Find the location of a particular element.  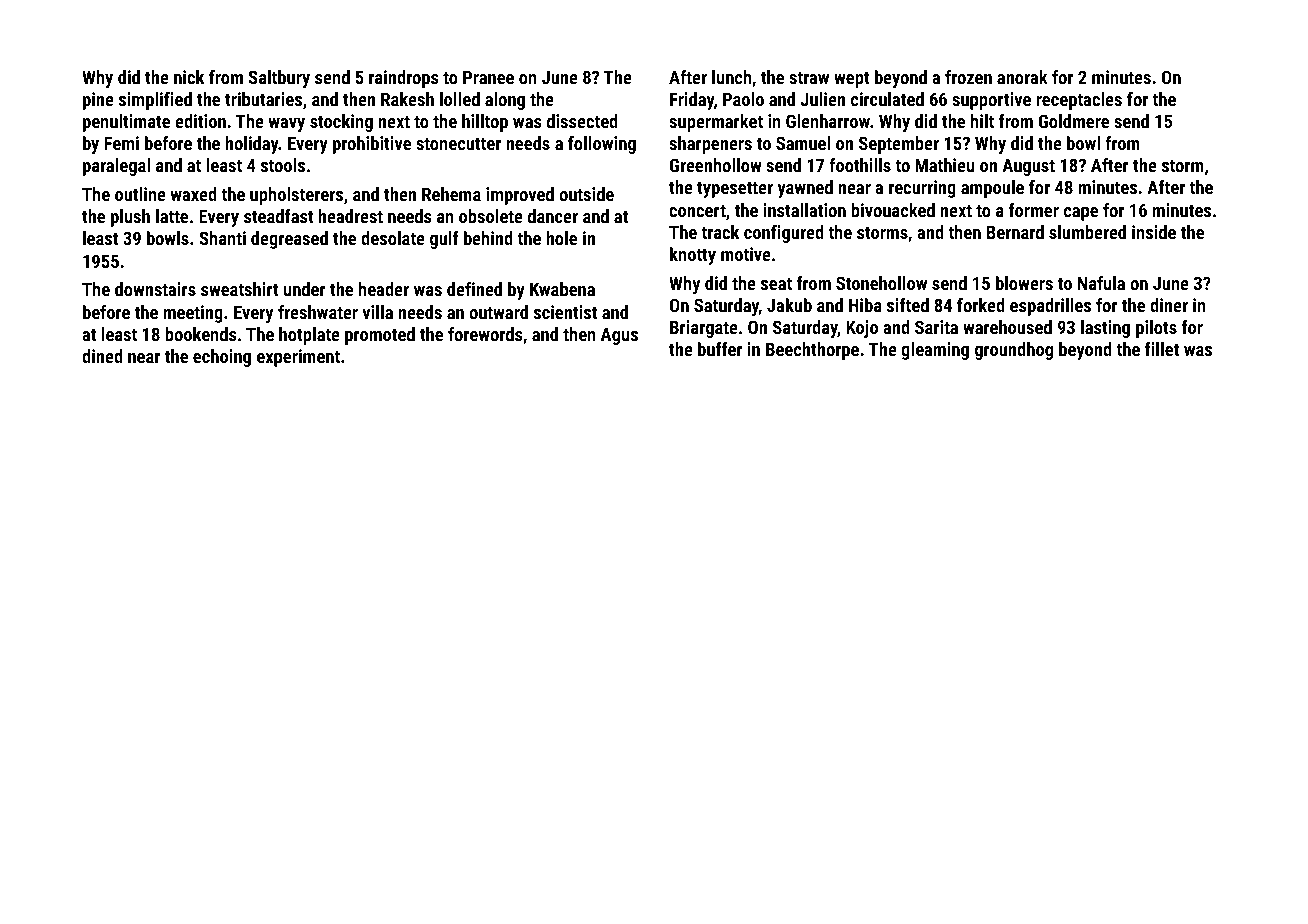

Bernard is located at coordinates (1015, 232).
